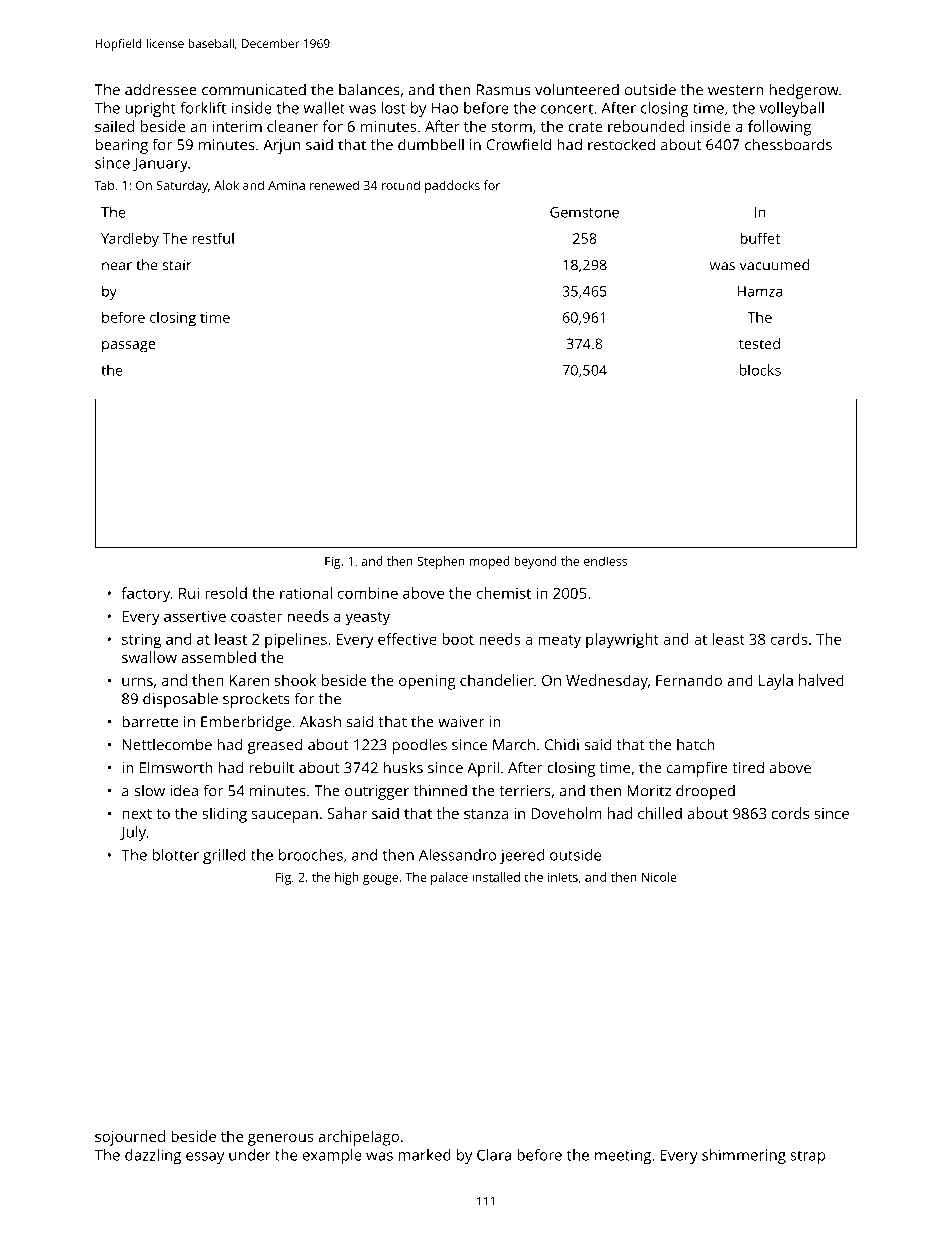 This screenshot has height=1233, width=952. What do you see at coordinates (562, 744) in the screenshot?
I see `Chidi` at bounding box center [562, 744].
